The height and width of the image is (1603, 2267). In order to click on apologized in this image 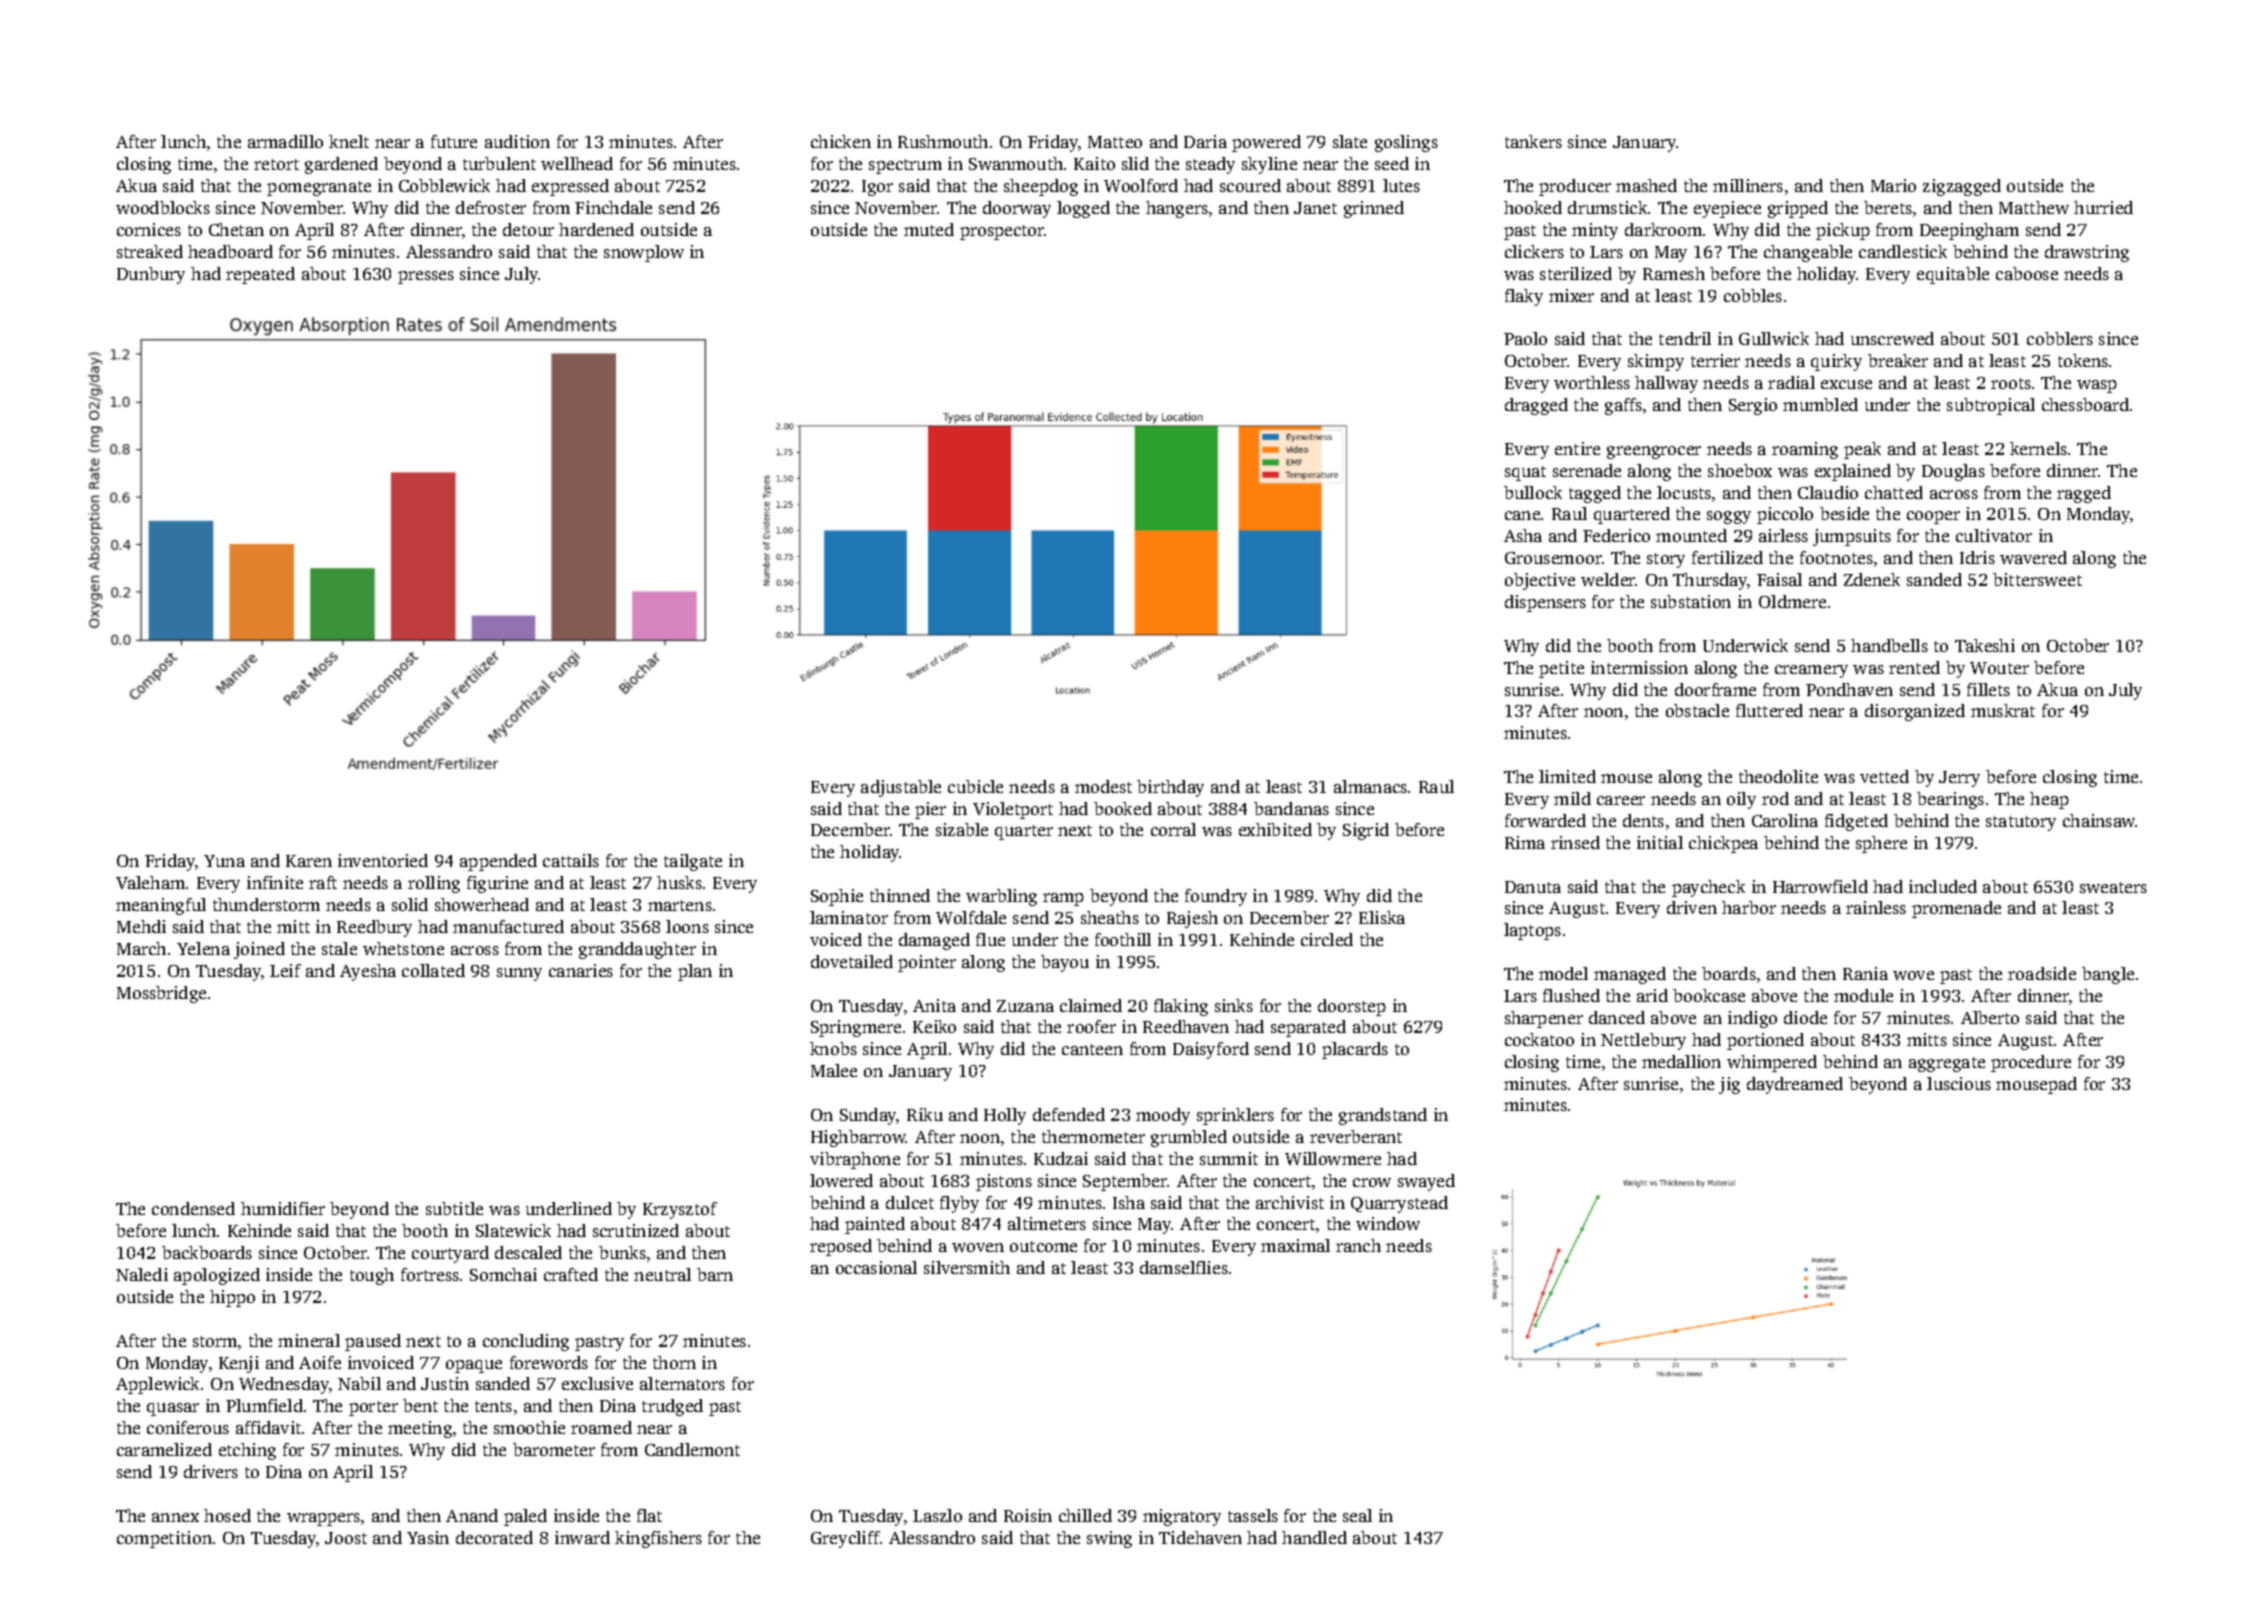, I will do `click(217, 1276)`.
